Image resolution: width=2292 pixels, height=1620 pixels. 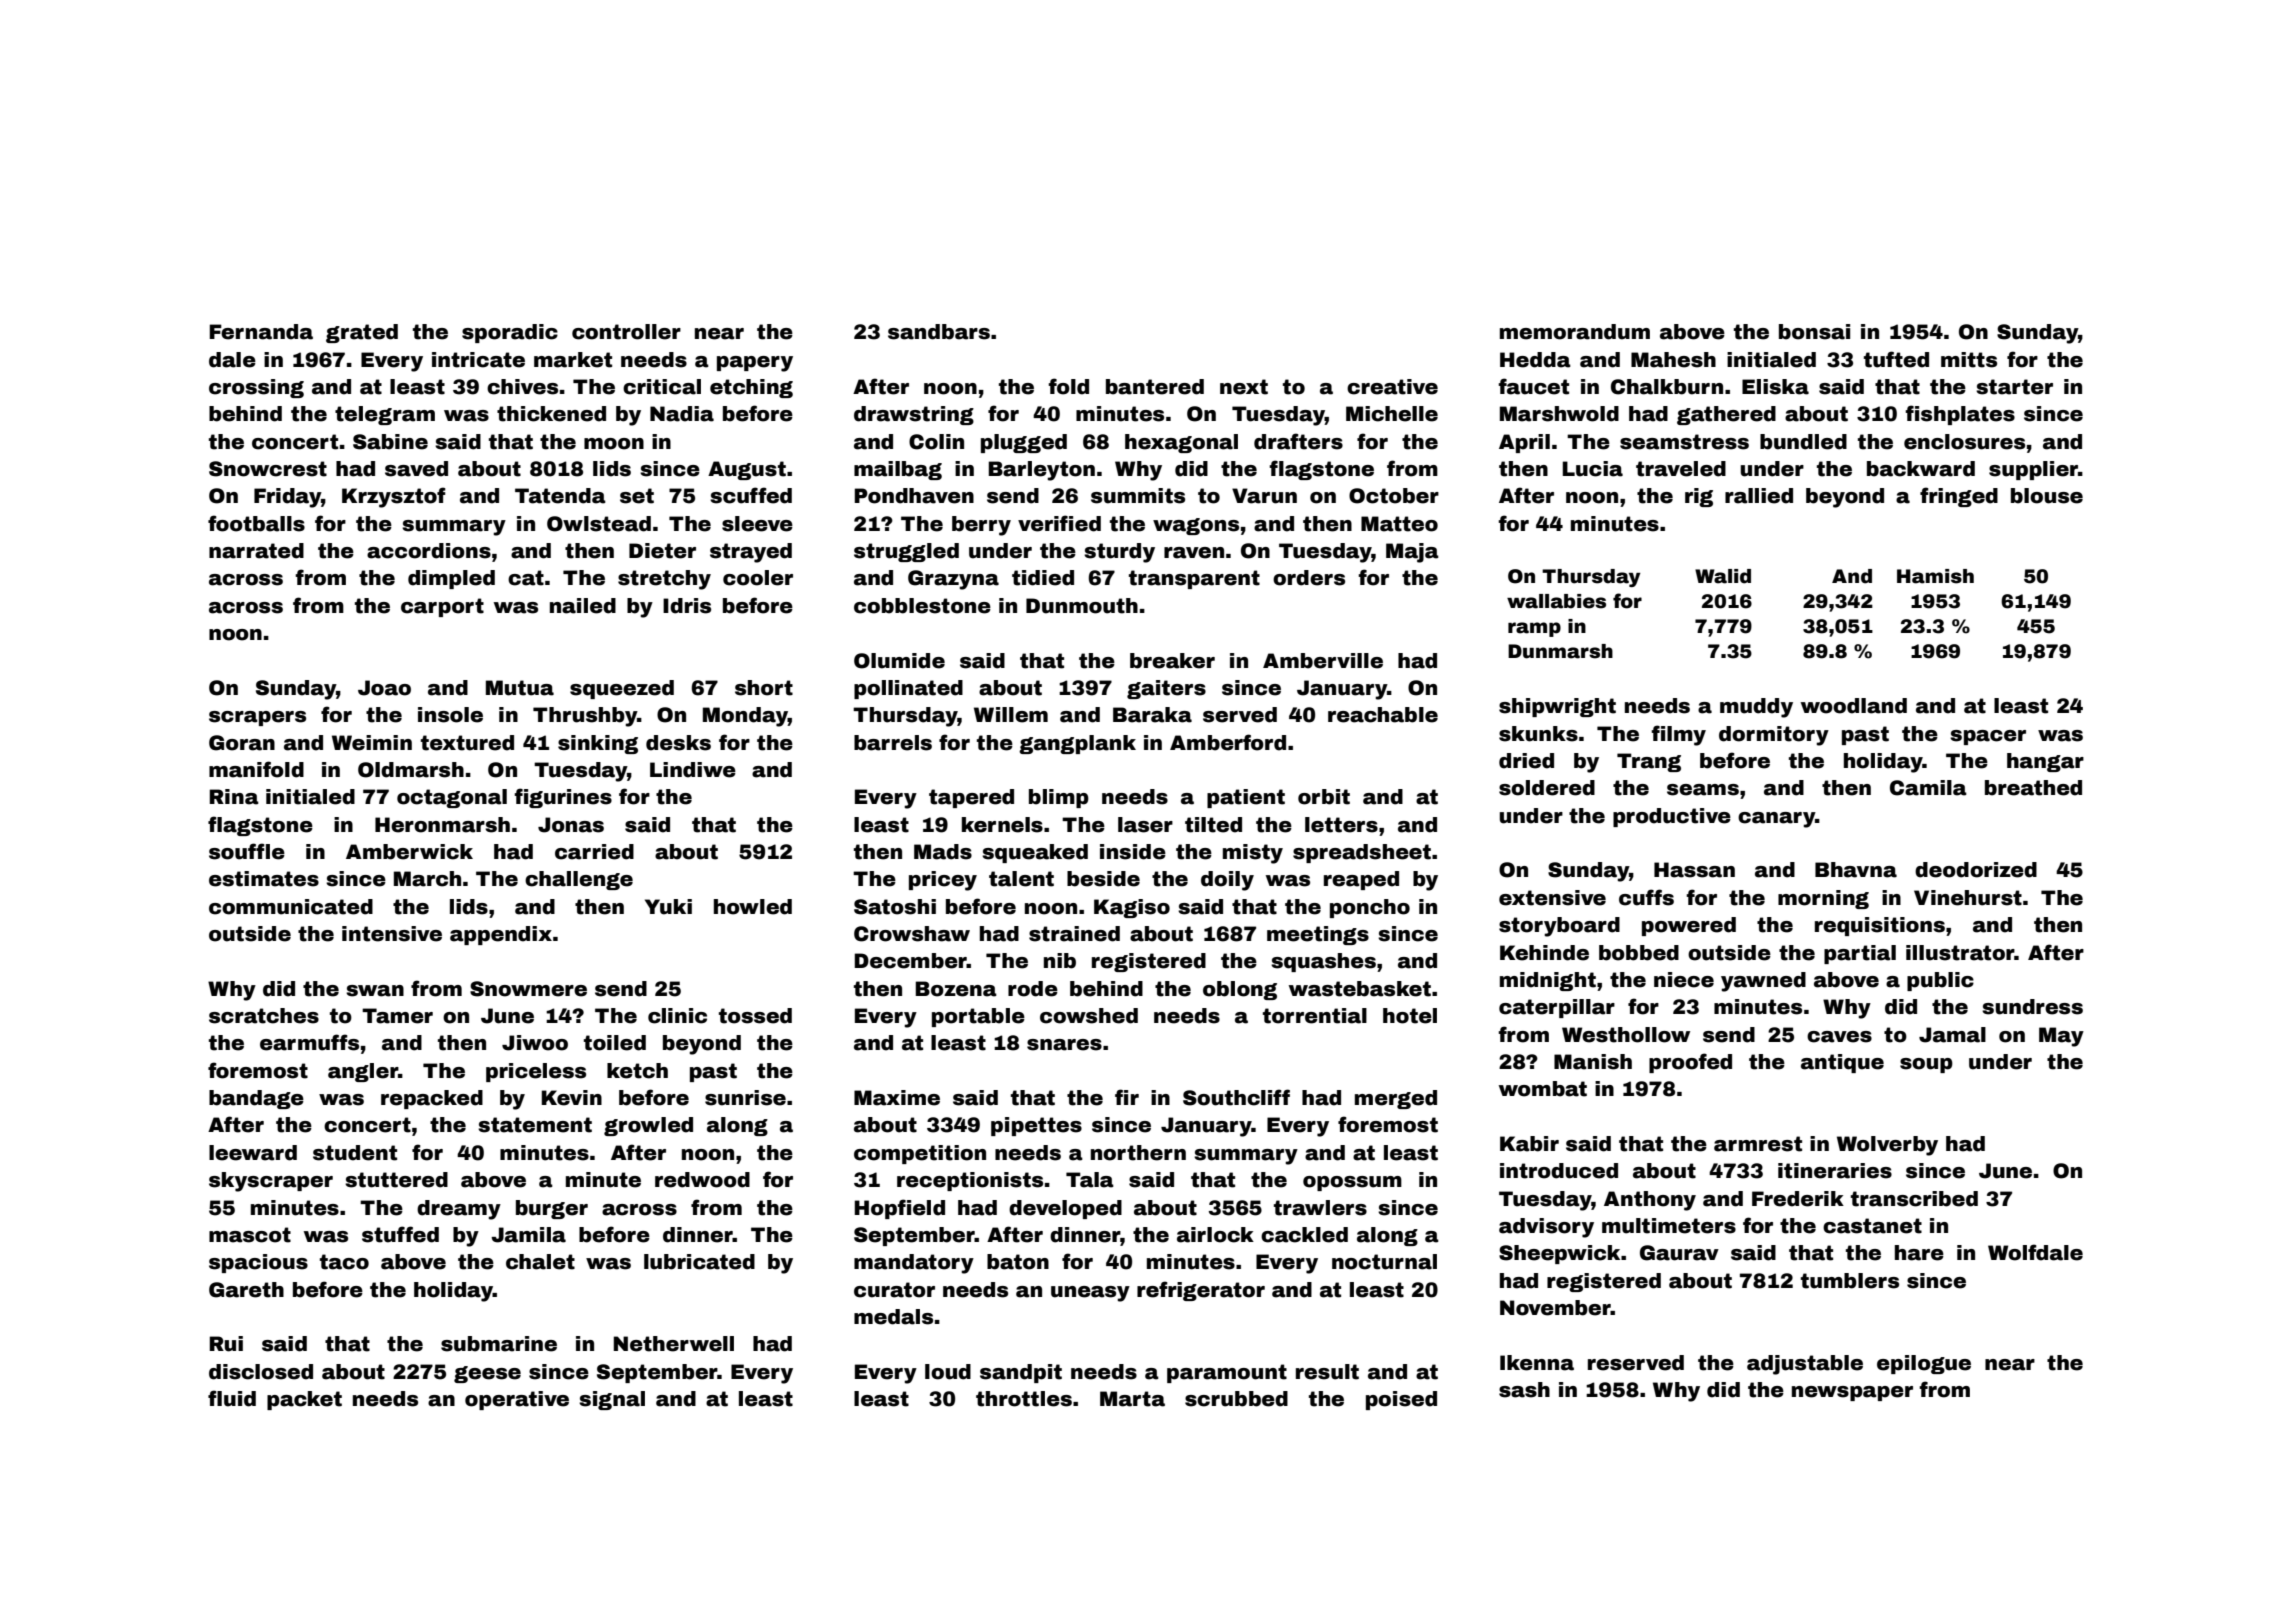 I want to click on wallabies, so click(x=1556, y=601).
